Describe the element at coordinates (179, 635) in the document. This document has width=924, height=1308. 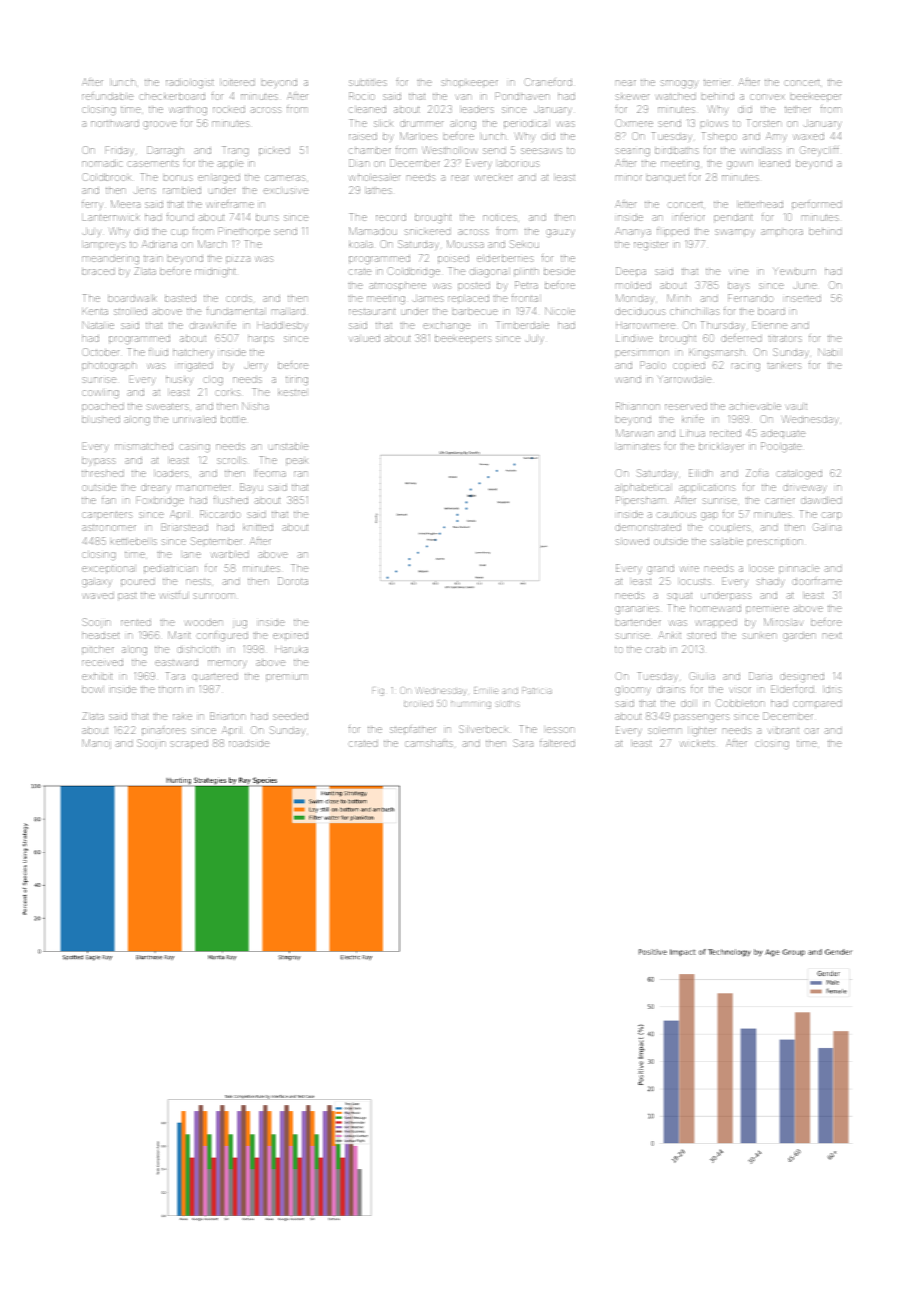
I see `Marit` at that location.
